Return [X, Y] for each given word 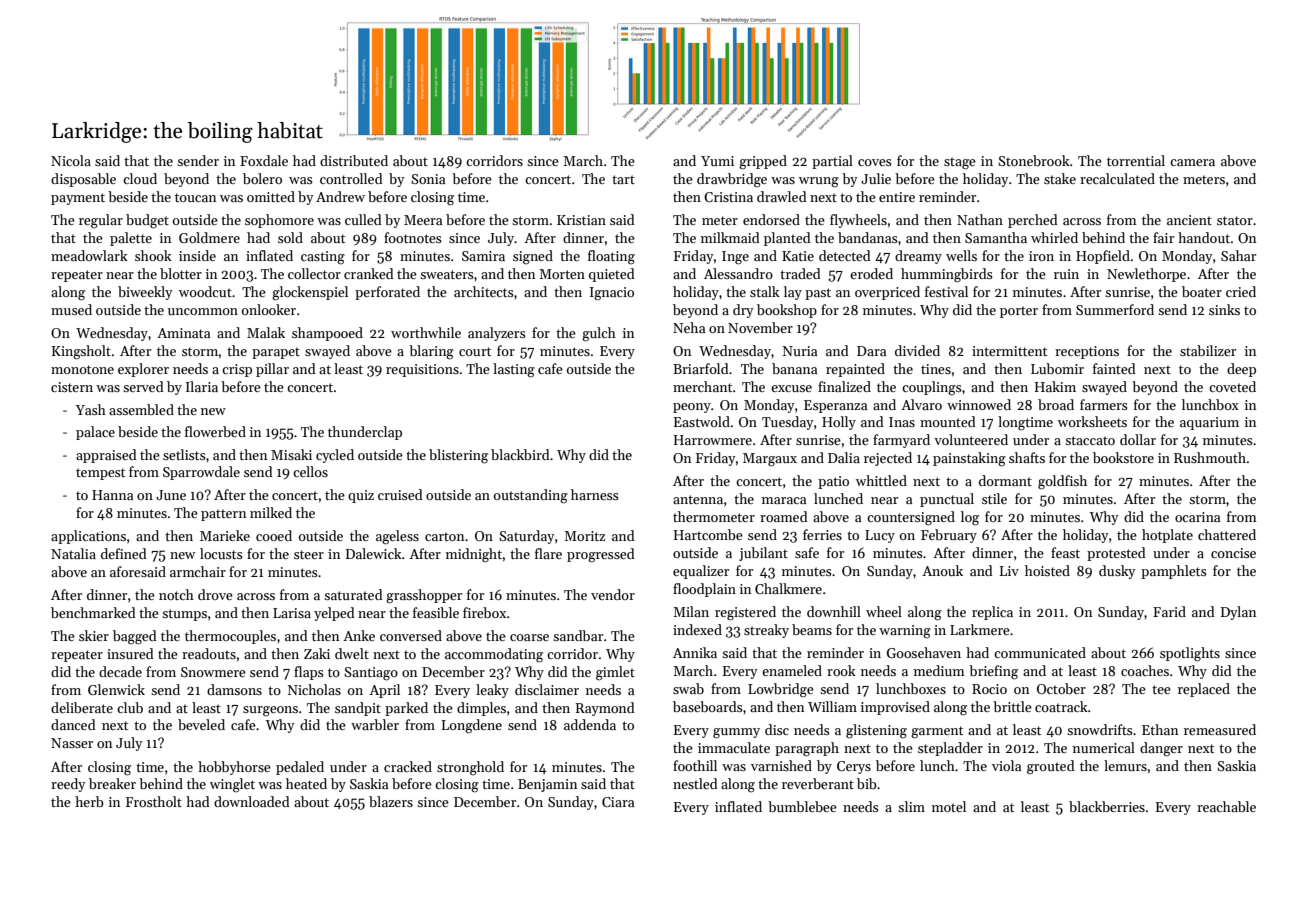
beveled [201, 724]
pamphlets [1174, 572]
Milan [691, 611]
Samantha [996, 237]
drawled [782, 196]
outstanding [531, 496]
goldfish [1062, 482]
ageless [397, 537]
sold [290, 237]
